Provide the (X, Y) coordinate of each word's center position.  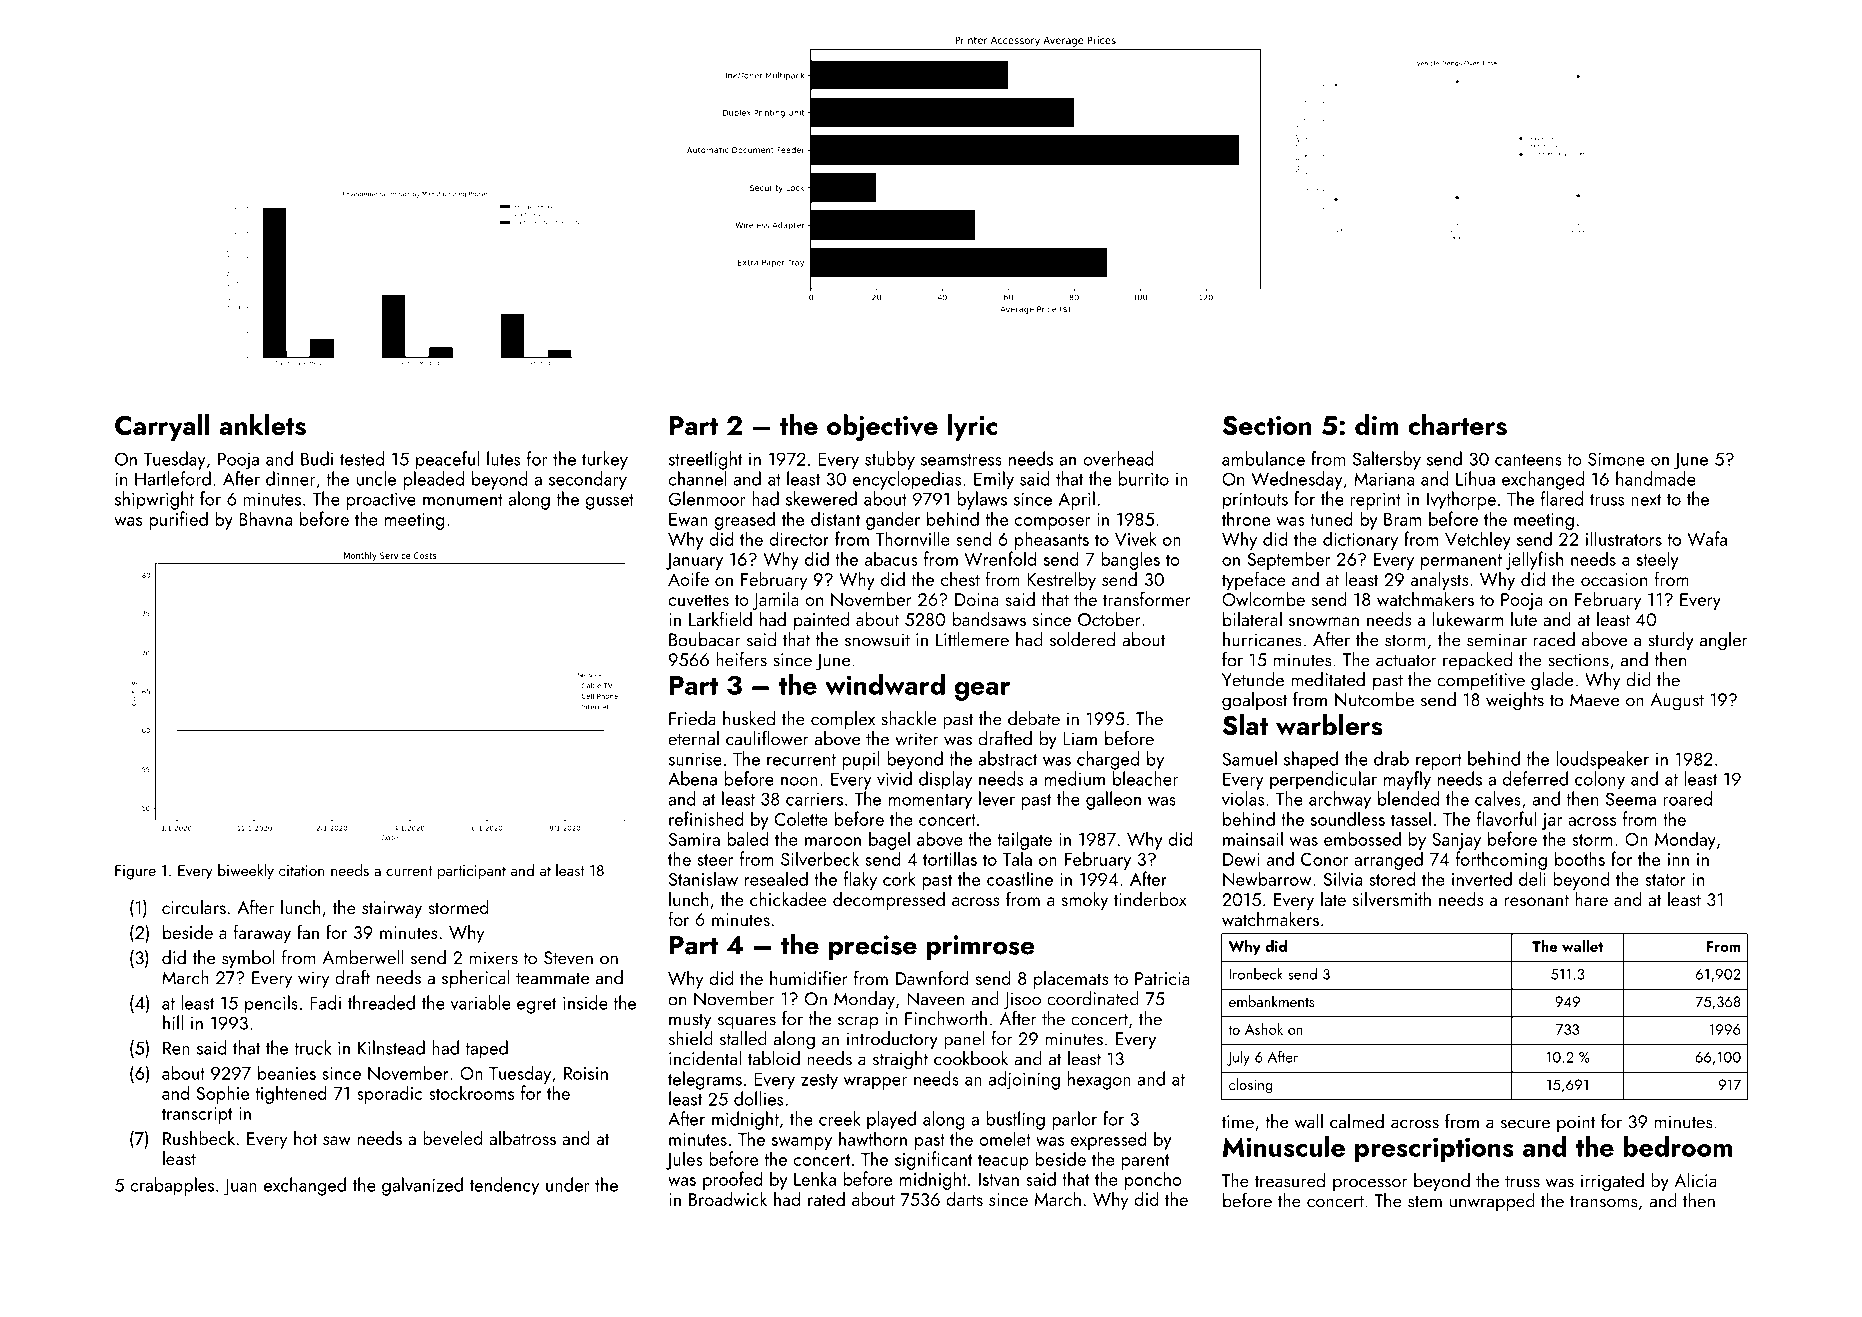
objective (882, 427)
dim (1376, 424)
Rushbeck (199, 1138)
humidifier (809, 977)
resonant (1537, 900)
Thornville (913, 538)
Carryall (162, 427)
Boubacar (704, 639)
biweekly (246, 872)
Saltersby (1387, 460)
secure (1525, 1124)
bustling (1015, 1120)
